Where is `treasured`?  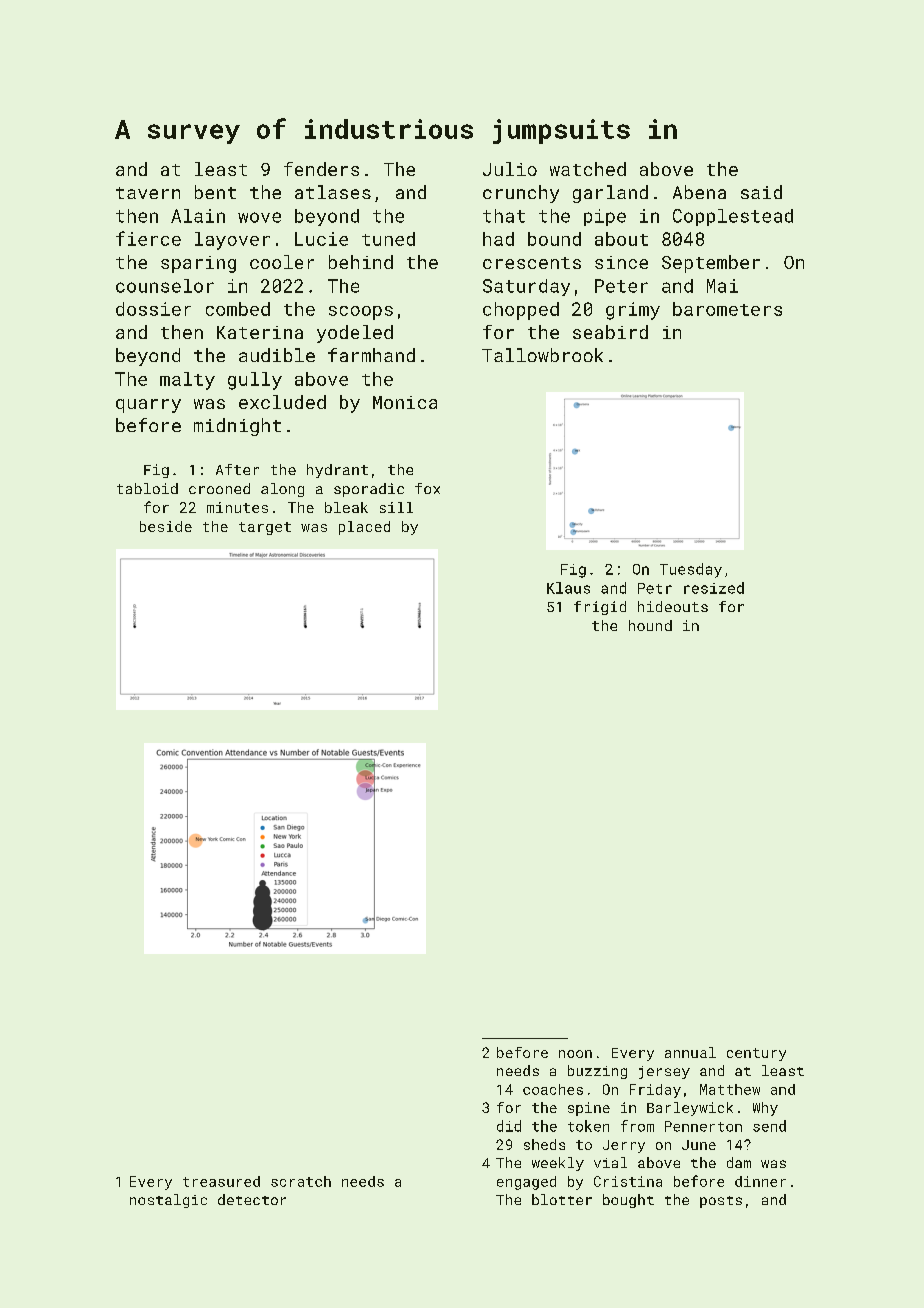 treasured is located at coordinates (221, 1181).
